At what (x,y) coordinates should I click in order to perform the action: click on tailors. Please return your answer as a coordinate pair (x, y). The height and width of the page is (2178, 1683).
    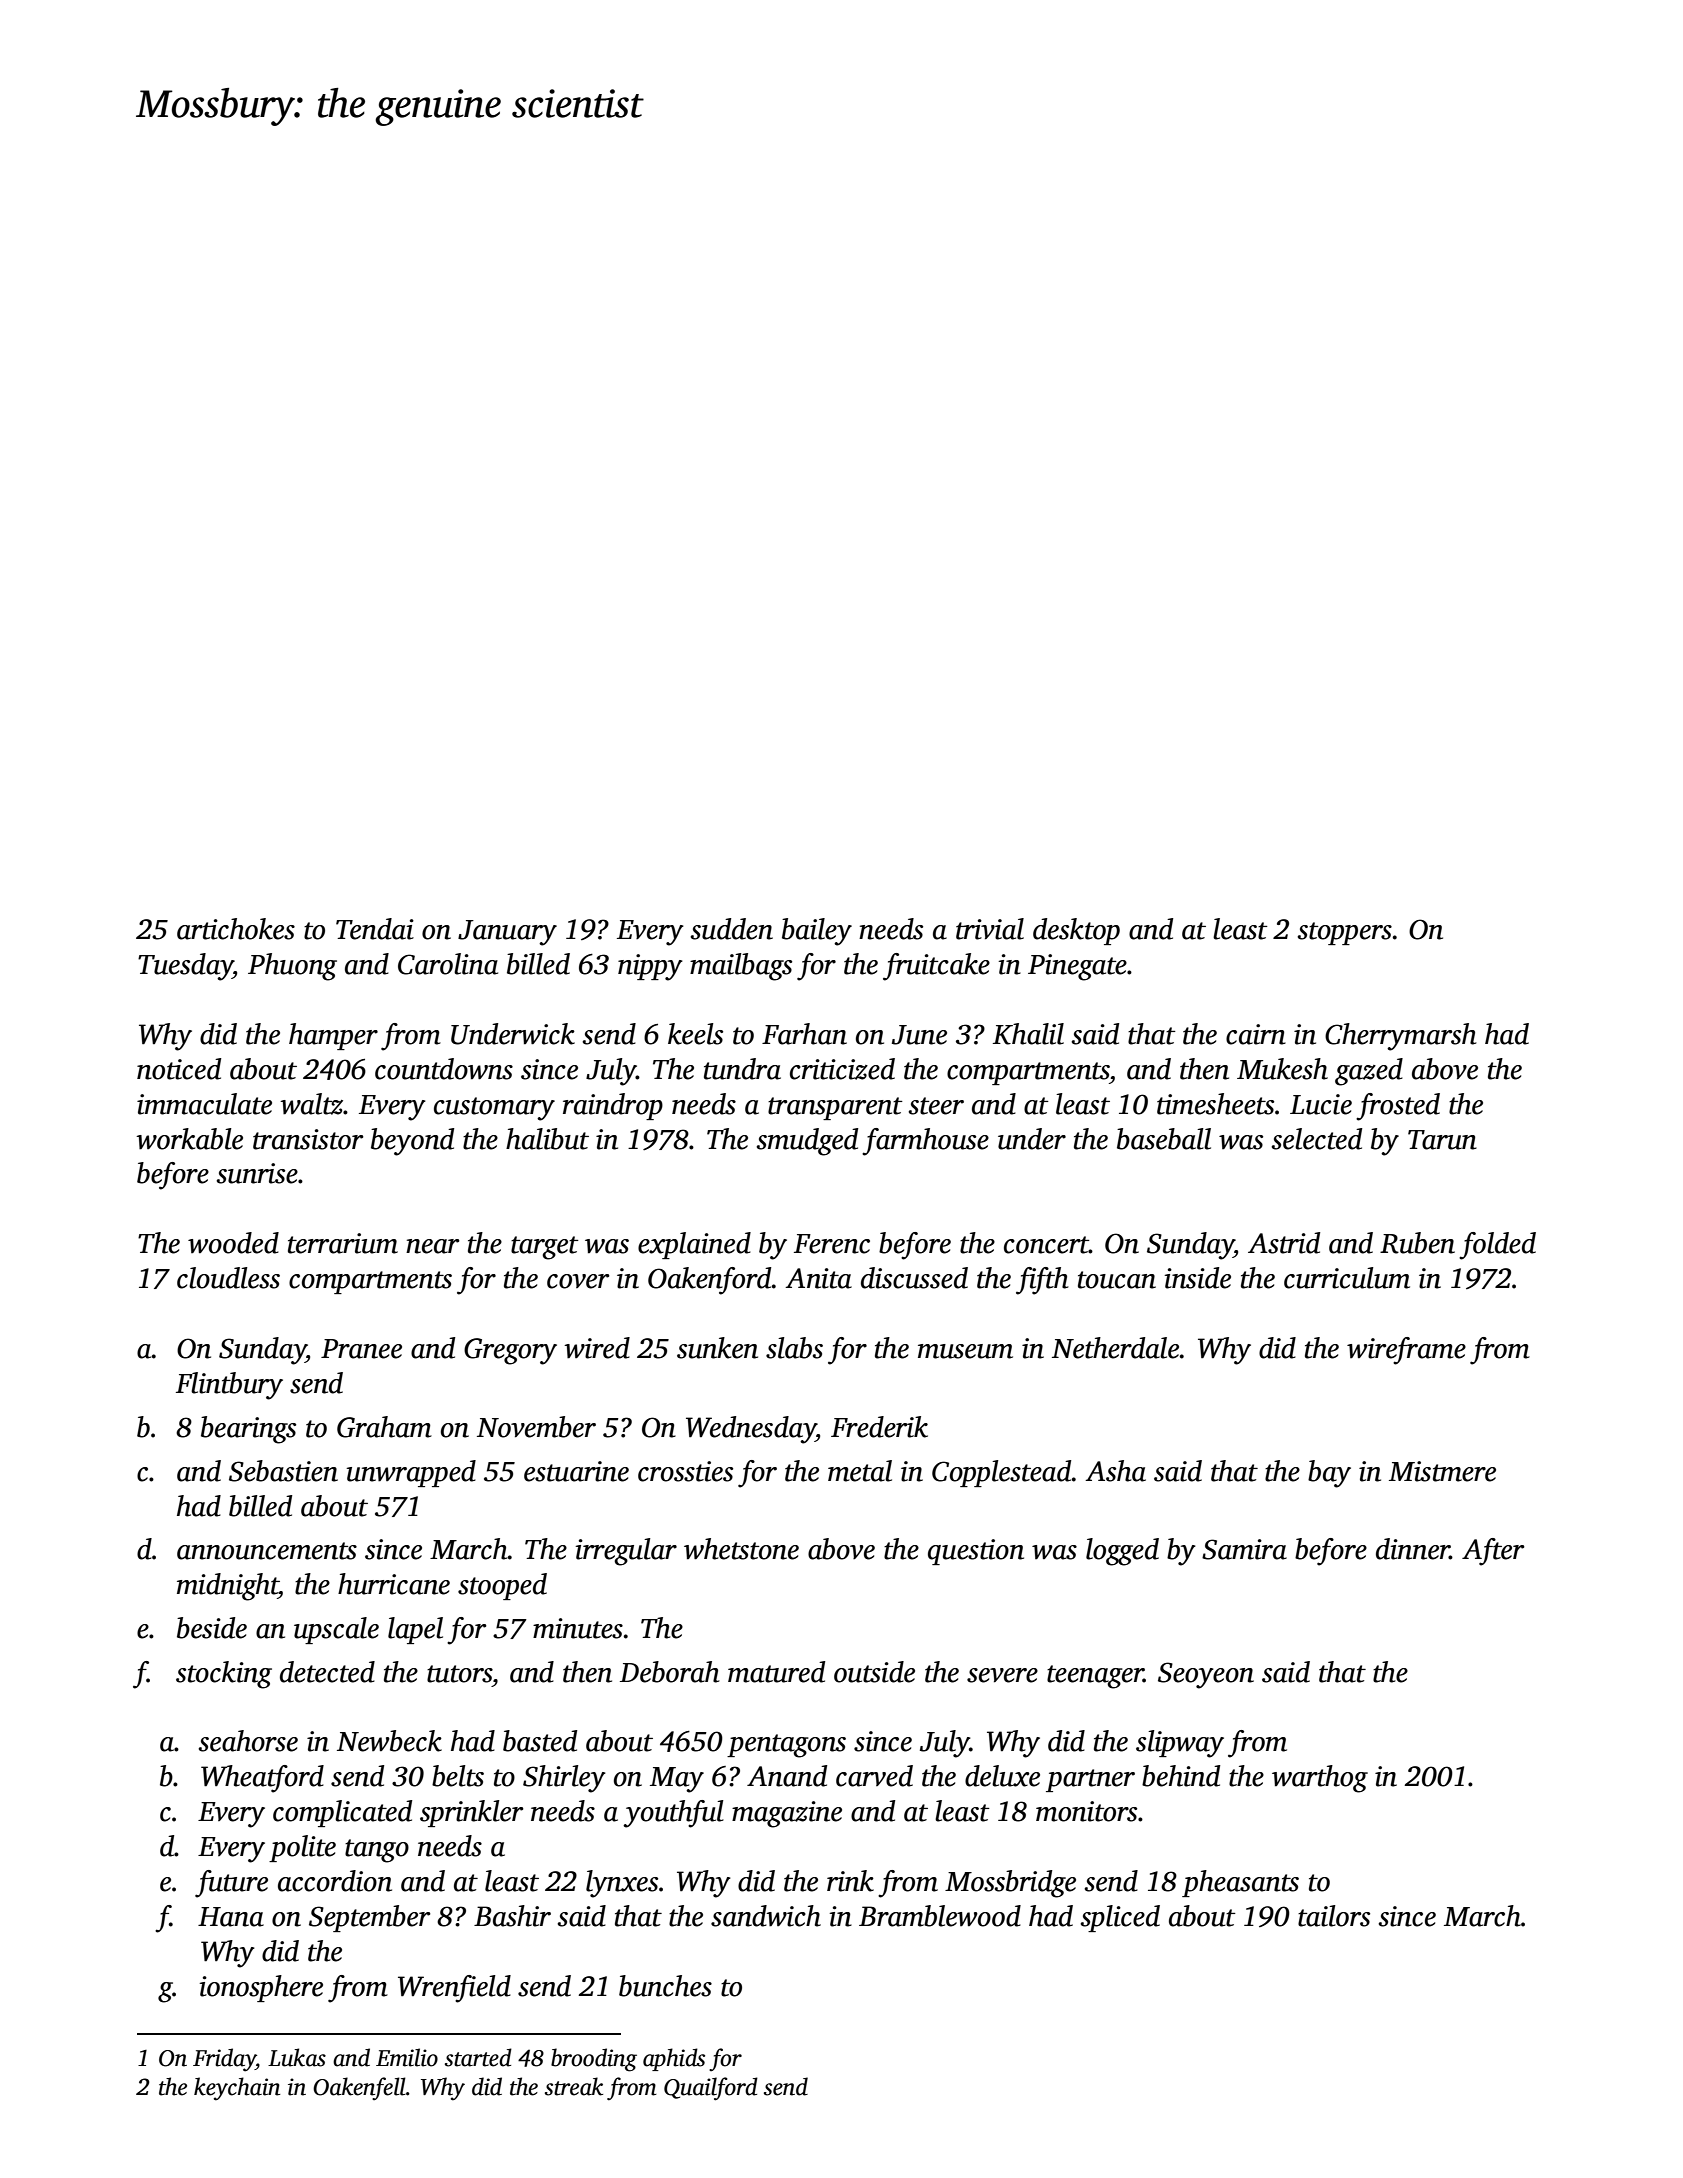
    Looking at the image, I should click on (1334, 1916).
